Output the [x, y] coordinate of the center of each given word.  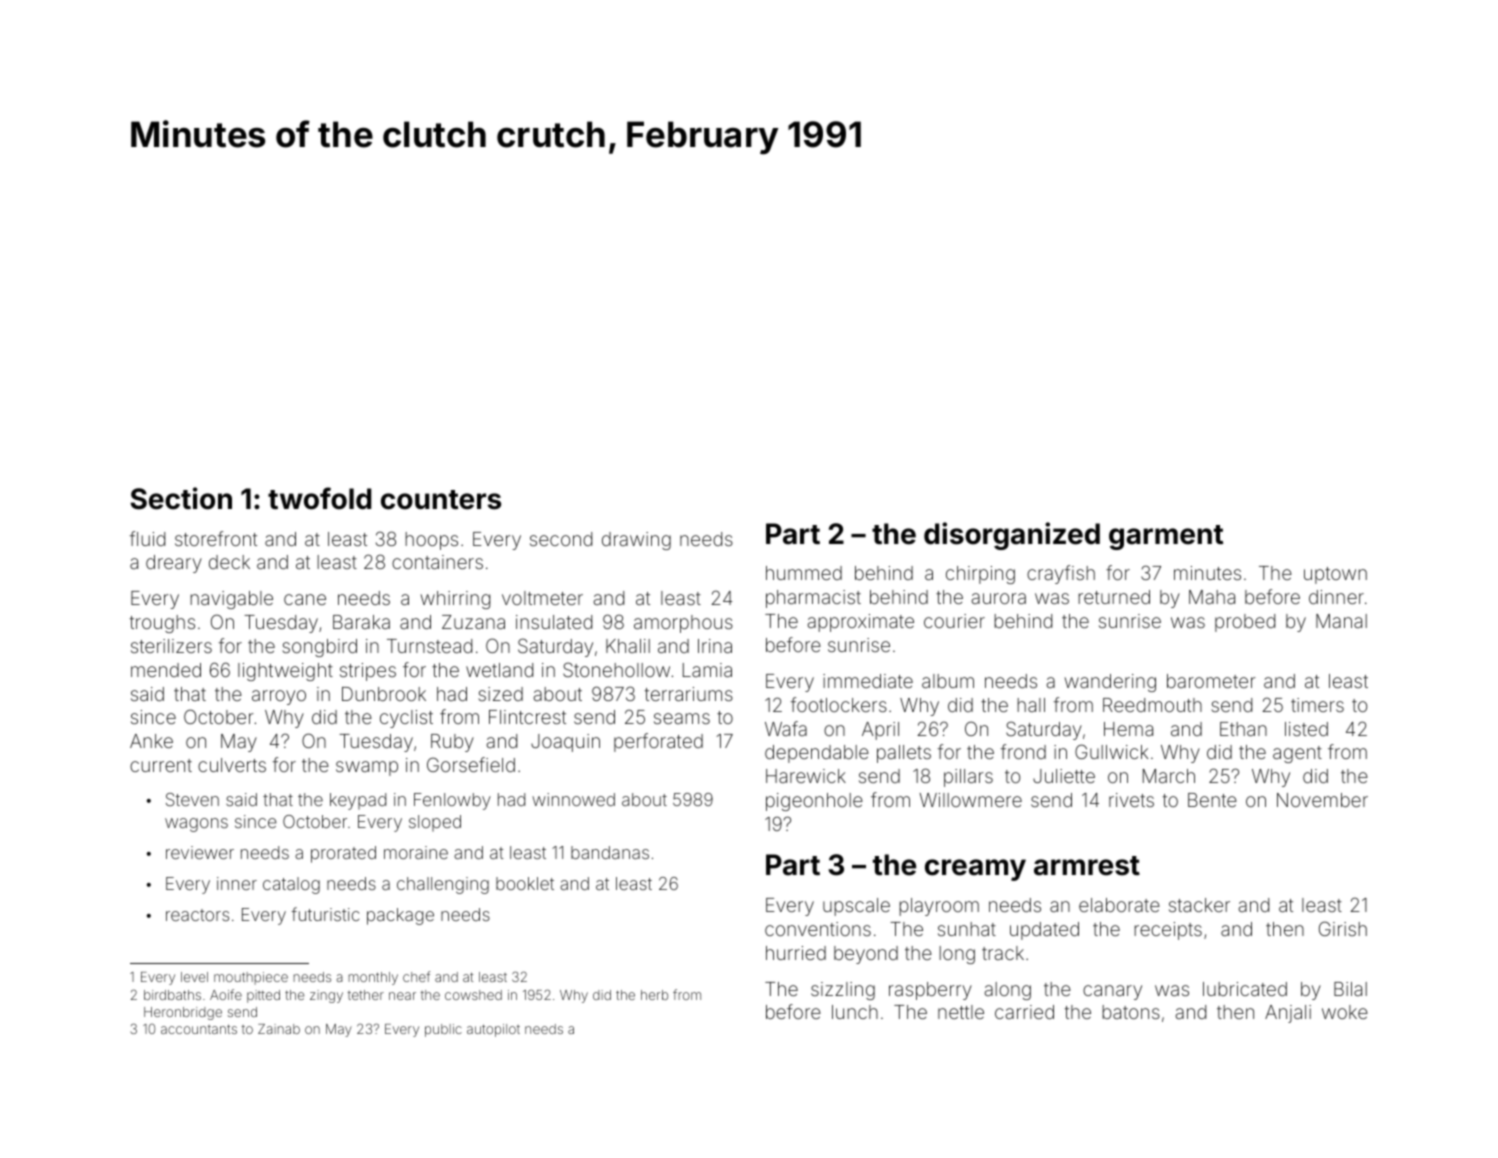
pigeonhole [814, 802]
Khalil [628, 646]
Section [181, 498]
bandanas [610, 852]
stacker [1199, 905]
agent [1297, 754]
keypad [358, 801]
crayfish [1061, 574]
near [402, 996]
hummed [804, 573]
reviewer [200, 852]
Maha [1212, 597]
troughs [162, 624]
